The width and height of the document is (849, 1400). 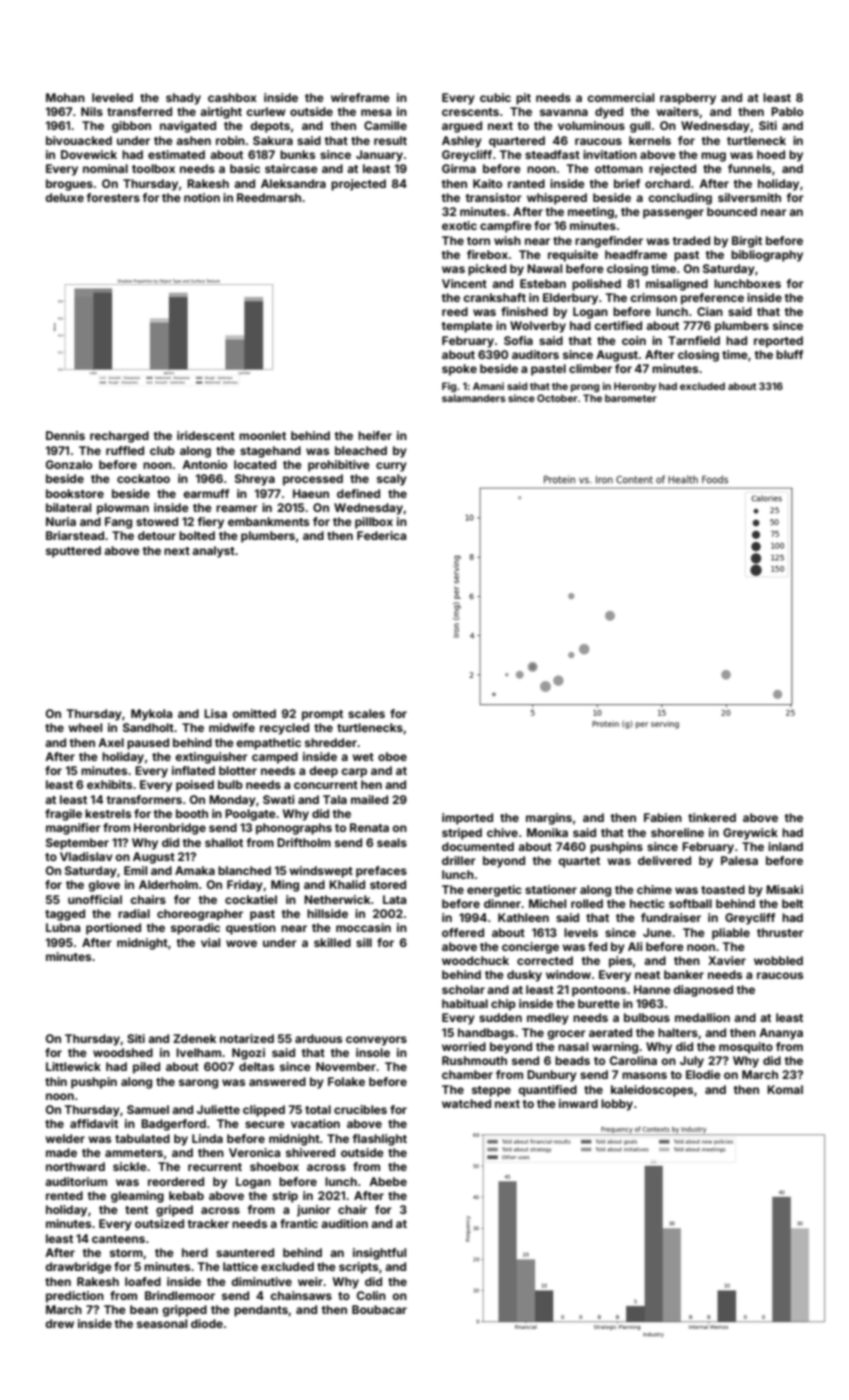 What do you see at coordinates (727, 960) in the document?
I see `Xavier` at bounding box center [727, 960].
